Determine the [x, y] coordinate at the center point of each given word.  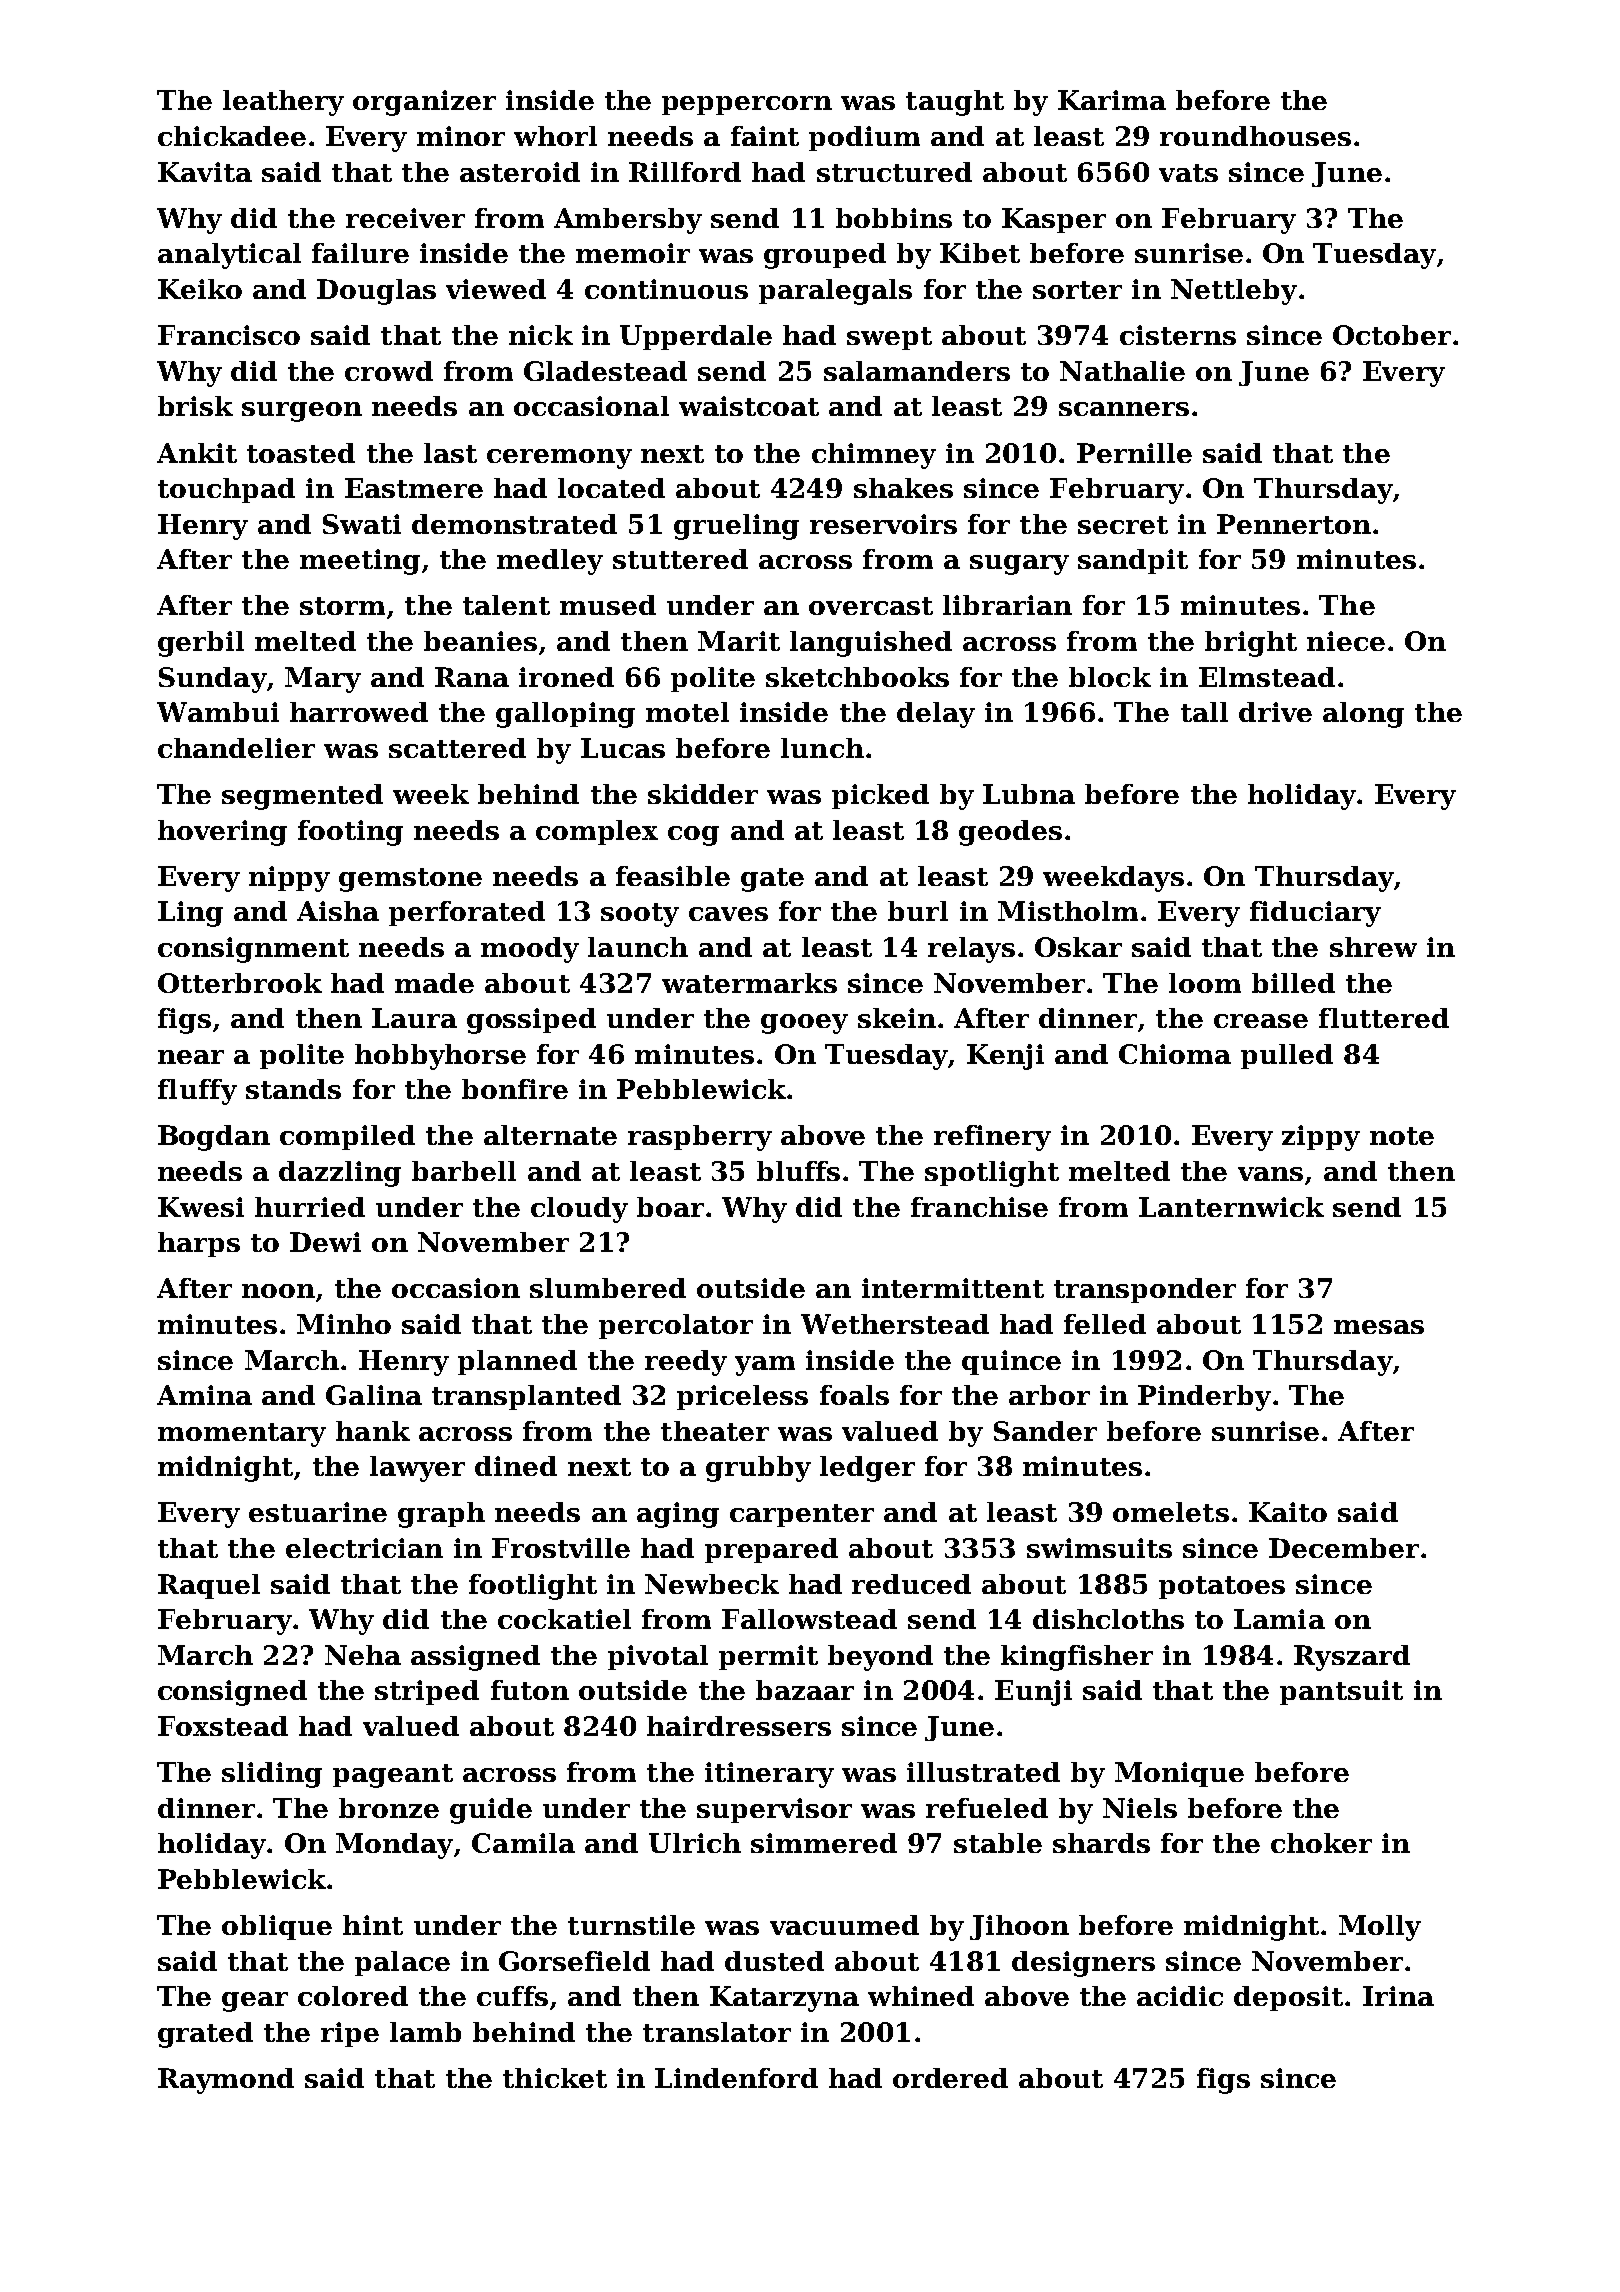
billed [1293, 983]
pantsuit [1341, 1692]
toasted [301, 453]
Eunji [1033, 1693]
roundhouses [1255, 136]
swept [889, 338]
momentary [242, 1435]
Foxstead [223, 1726]
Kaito [1288, 1512]
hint [373, 1925]
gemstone [410, 880]
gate [772, 880]
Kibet [980, 253]
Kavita [205, 172]
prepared [771, 1550]
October [1392, 335]
